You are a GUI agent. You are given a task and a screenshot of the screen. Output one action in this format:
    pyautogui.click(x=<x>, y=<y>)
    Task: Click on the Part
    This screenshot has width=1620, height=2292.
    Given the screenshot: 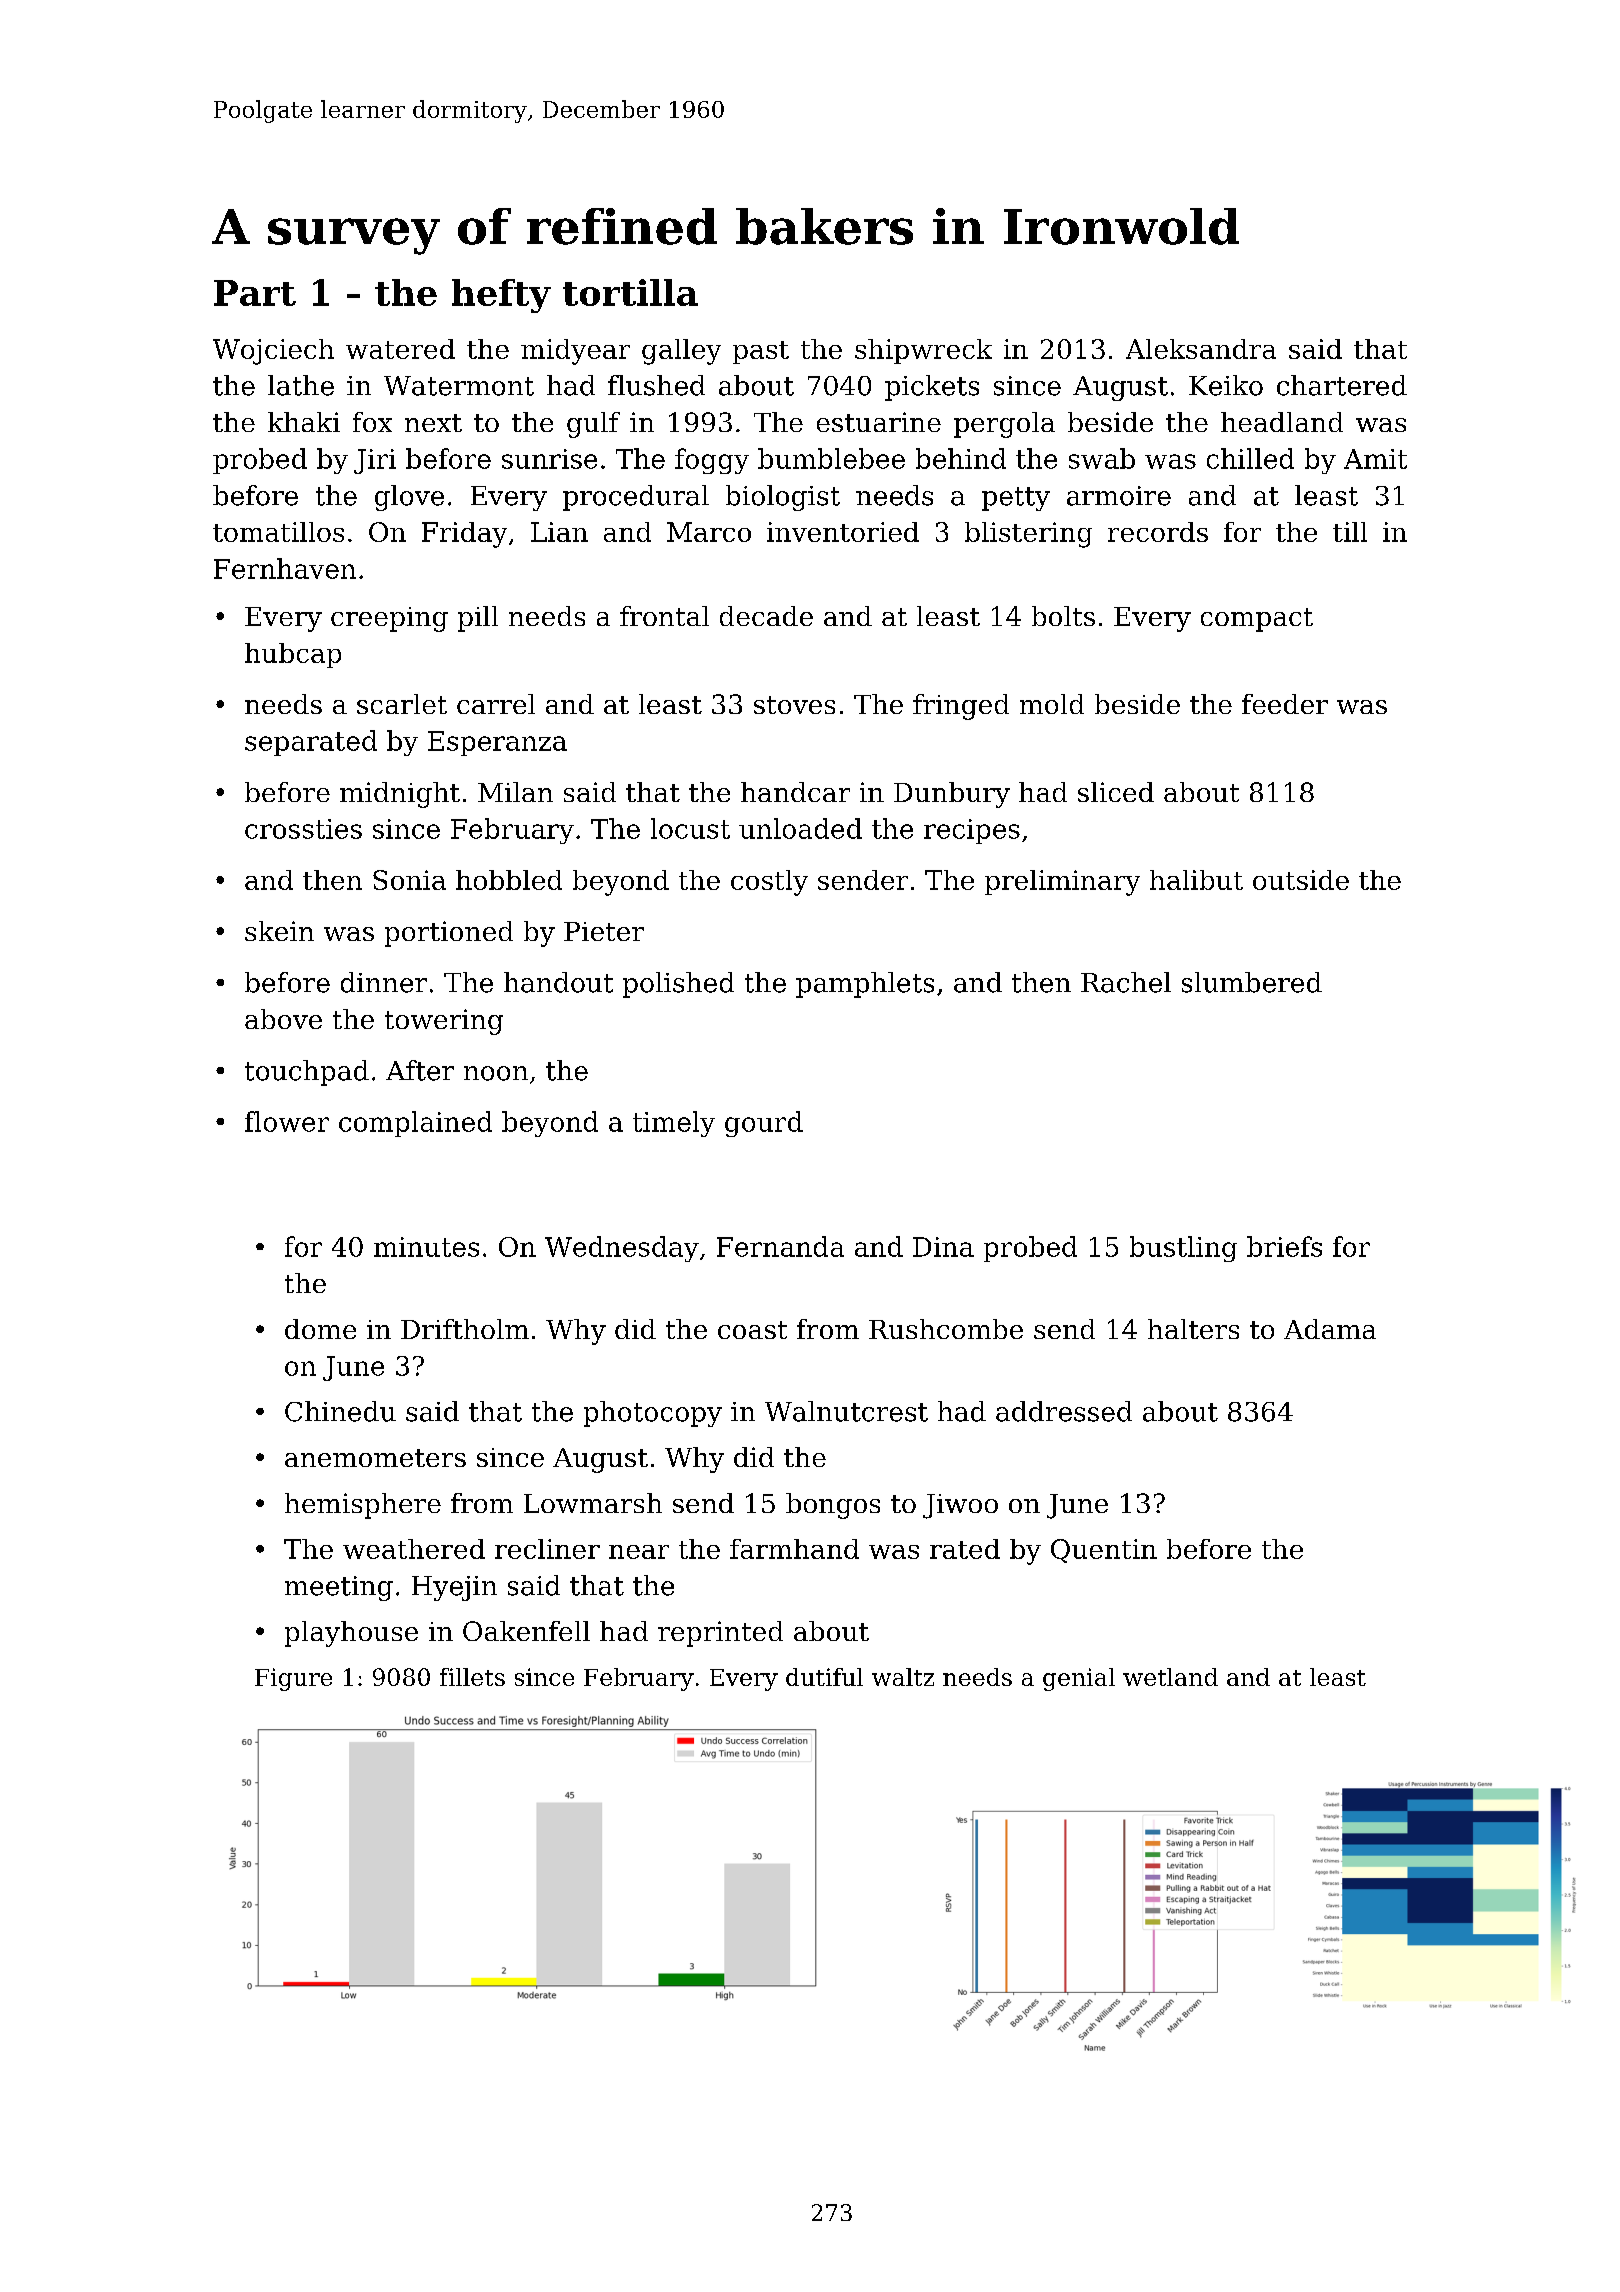 What is the action you would take?
    pyautogui.click(x=255, y=293)
